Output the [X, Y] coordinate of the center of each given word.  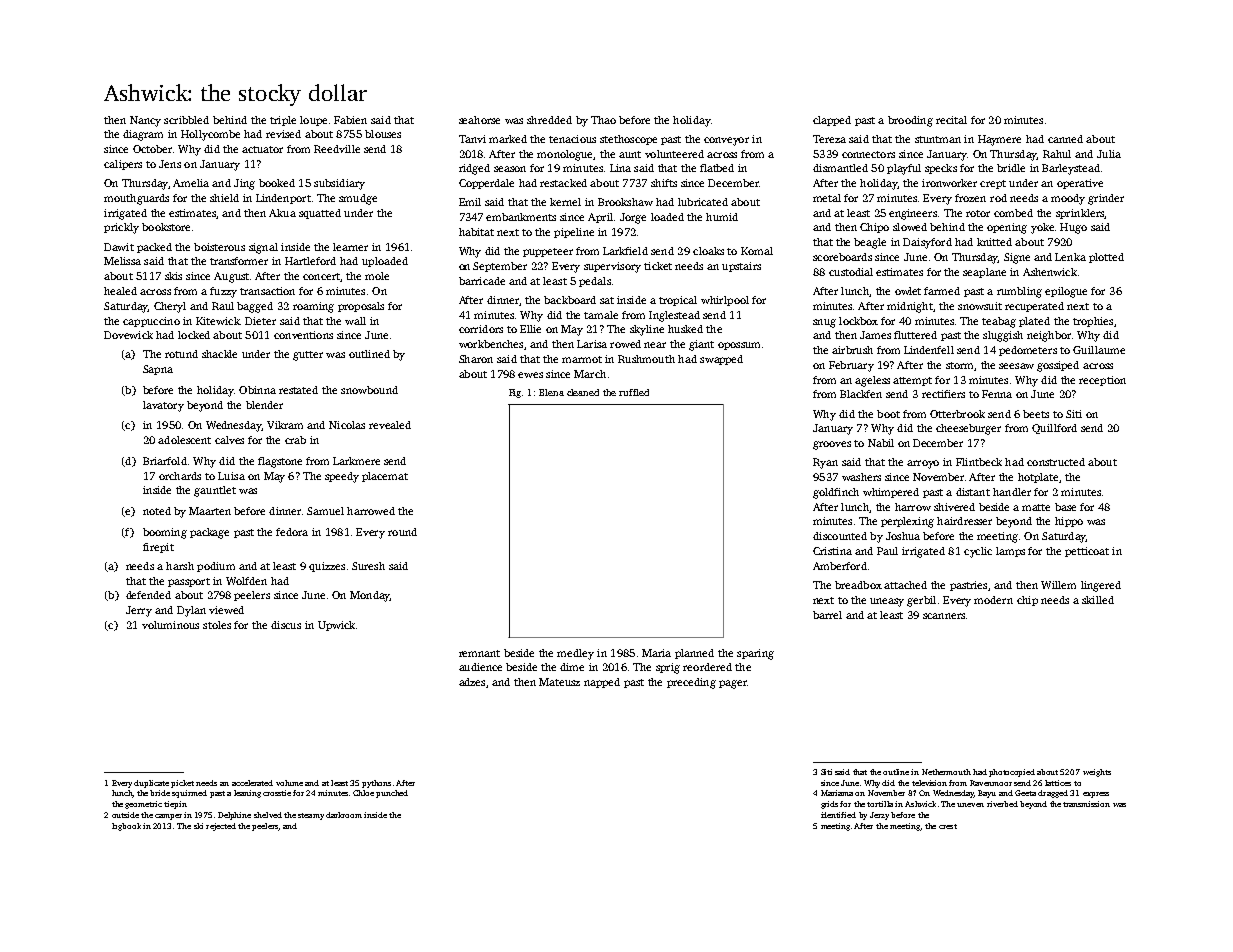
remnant [479, 653]
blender [264, 405]
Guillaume [1099, 350]
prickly [121, 228]
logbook [126, 827]
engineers [913, 214]
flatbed [717, 168]
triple [283, 121]
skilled [1098, 600]
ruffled [634, 392]
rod [998, 198]
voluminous [170, 625]
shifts [664, 183]
